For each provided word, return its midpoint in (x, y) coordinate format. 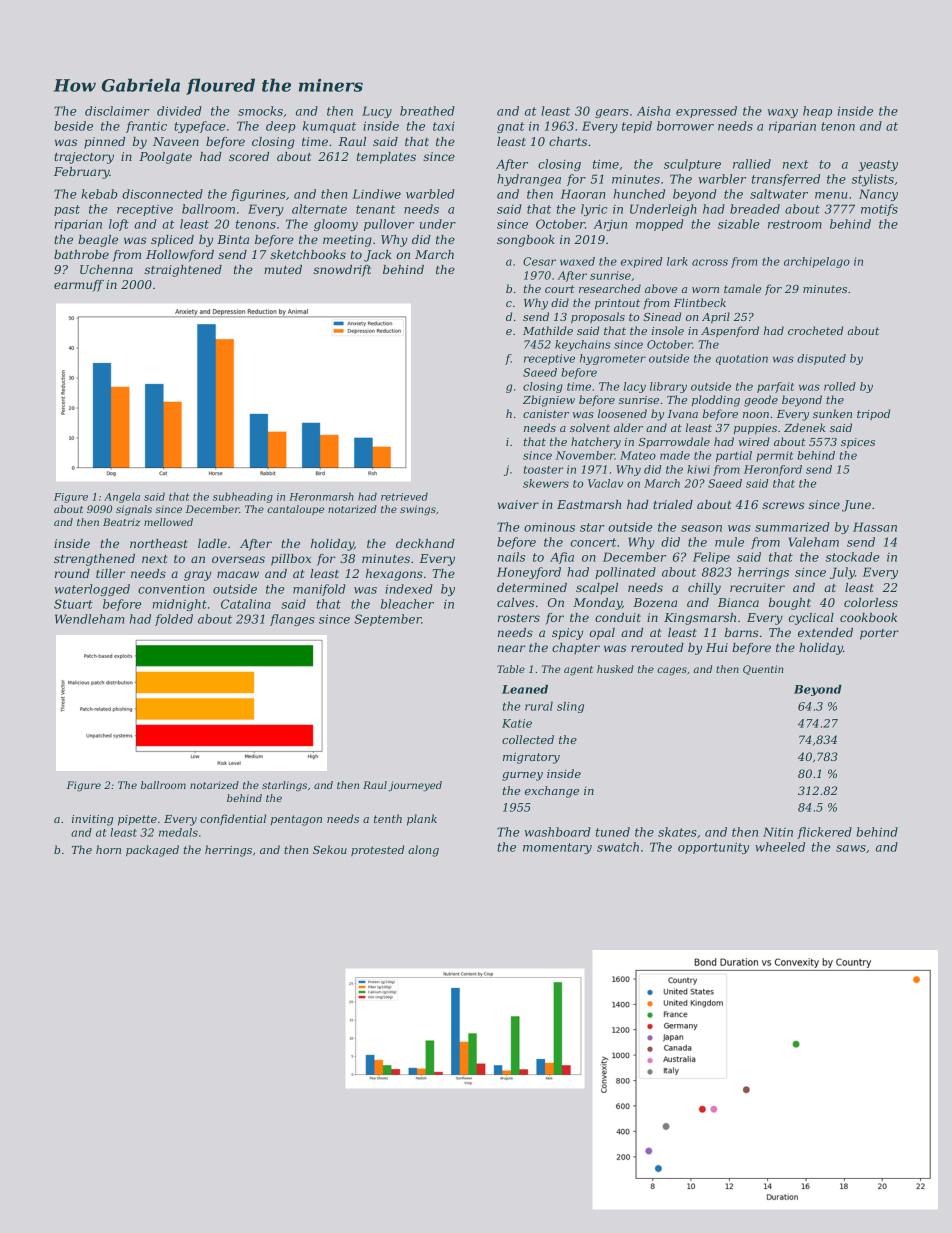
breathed (427, 111)
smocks (260, 111)
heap (817, 112)
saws (851, 848)
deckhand (425, 543)
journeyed (415, 786)
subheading (243, 497)
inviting (92, 820)
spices (858, 443)
